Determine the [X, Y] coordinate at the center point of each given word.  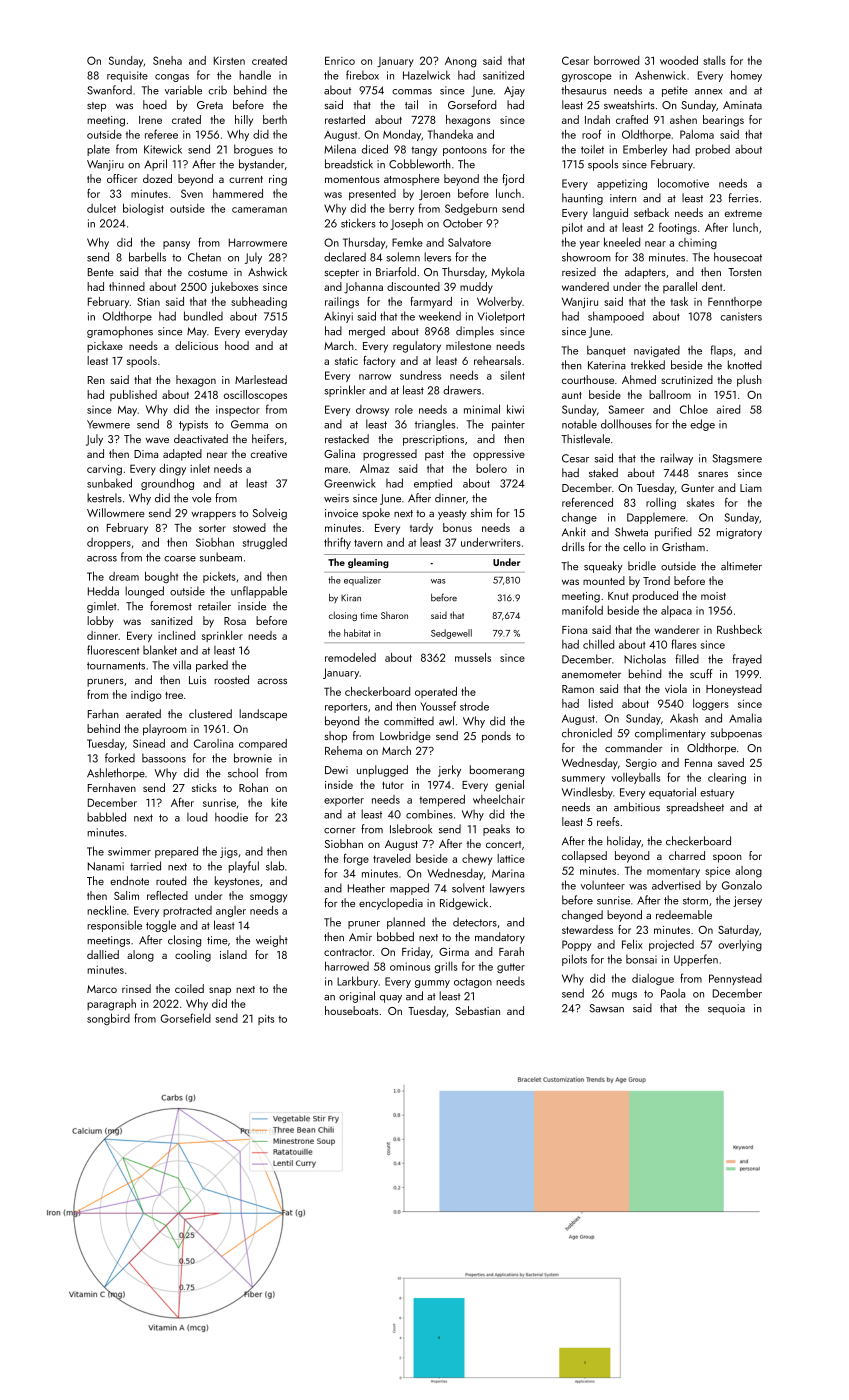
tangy [424, 151]
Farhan [103, 713]
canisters [741, 316]
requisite [127, 76]
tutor [393, 785]
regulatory [417, 347]
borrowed [616, 60]
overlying [740, 945]
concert [503, 844]
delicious [196, 345]
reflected [167, 895]
